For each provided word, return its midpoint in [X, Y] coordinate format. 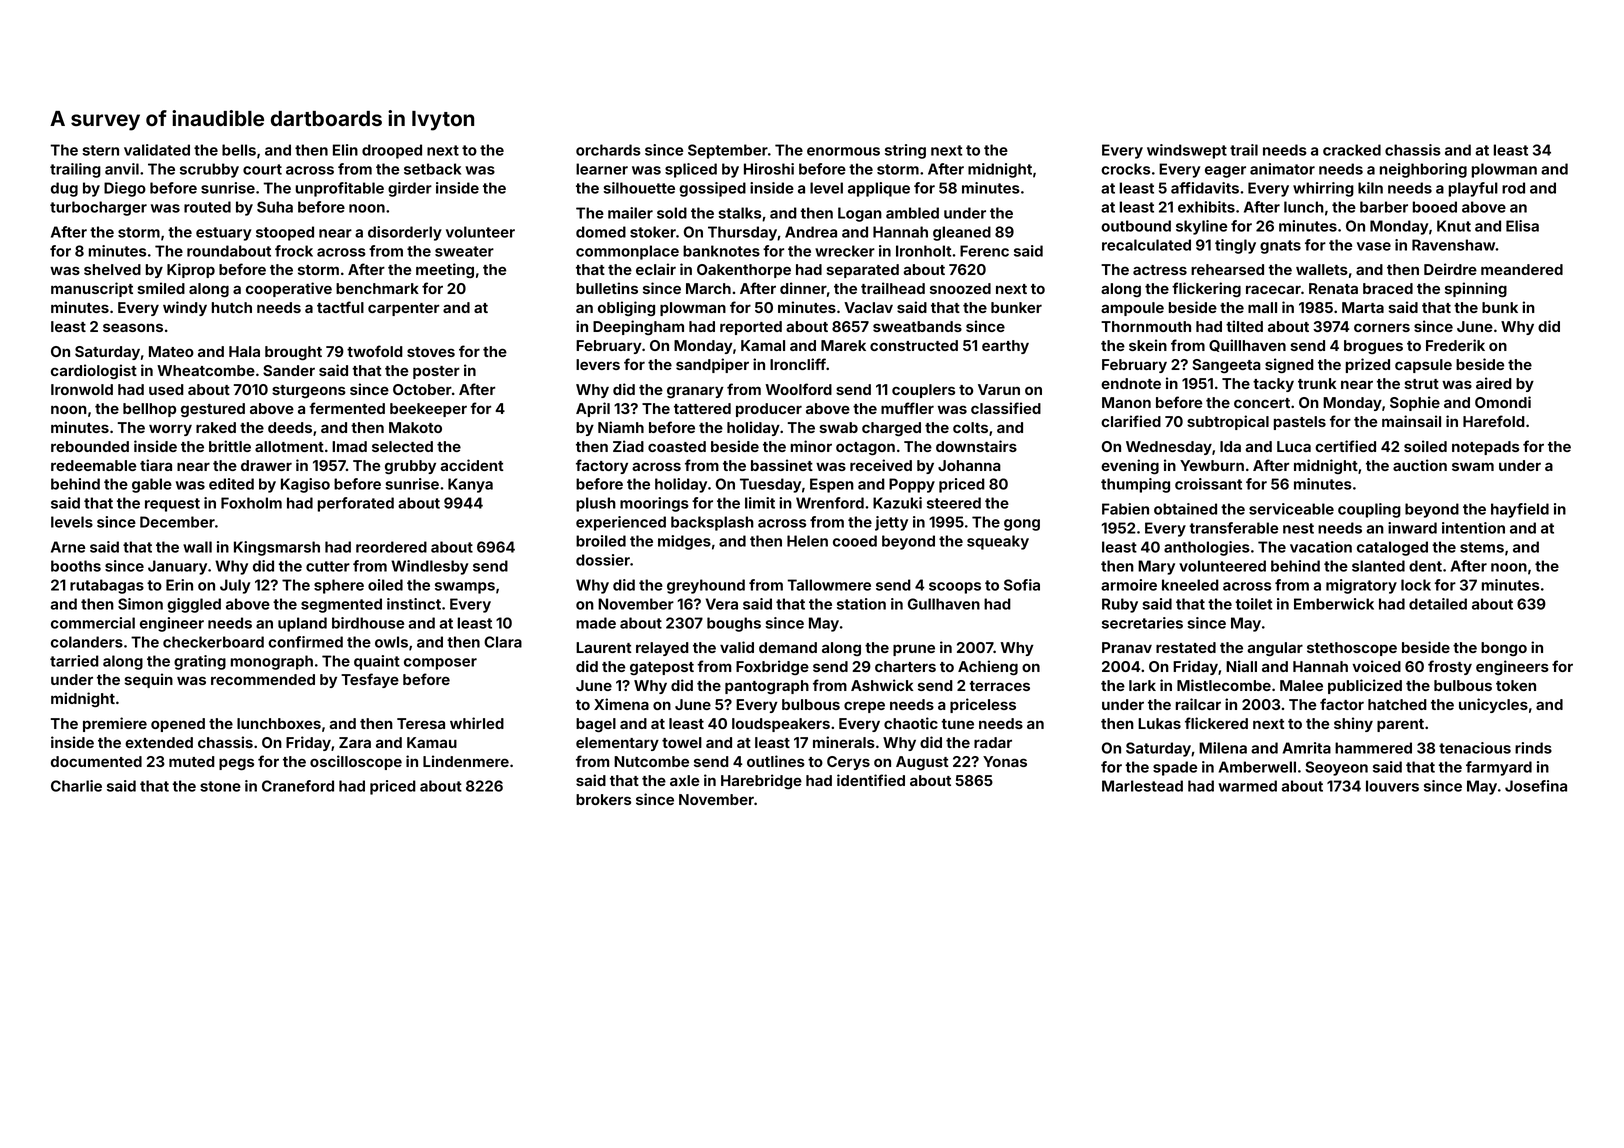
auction [1420, 465]
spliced [691, 170]
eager [1225, 172]
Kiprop [191, 270]
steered [954, 503]
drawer [266, 465]
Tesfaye [370, 680]
